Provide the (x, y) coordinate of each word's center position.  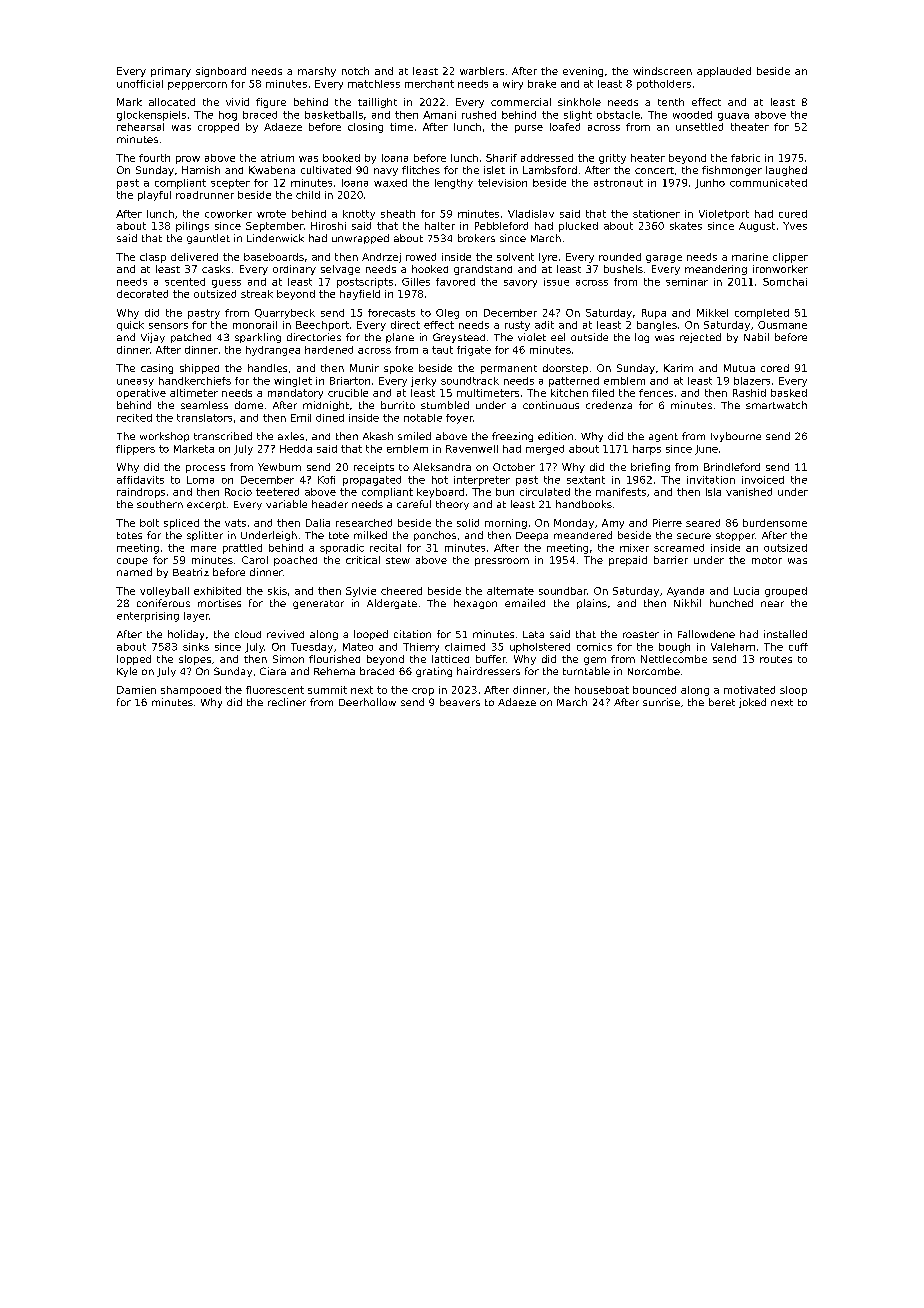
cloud (248, 634)
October (514, 467)
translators (204, 418)
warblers (482, 71)
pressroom (502, 562)
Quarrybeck (285, 314)
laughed (786, 171)
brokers (476, 238)
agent (663, 437)
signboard (221, 72)
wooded (692, 115)
